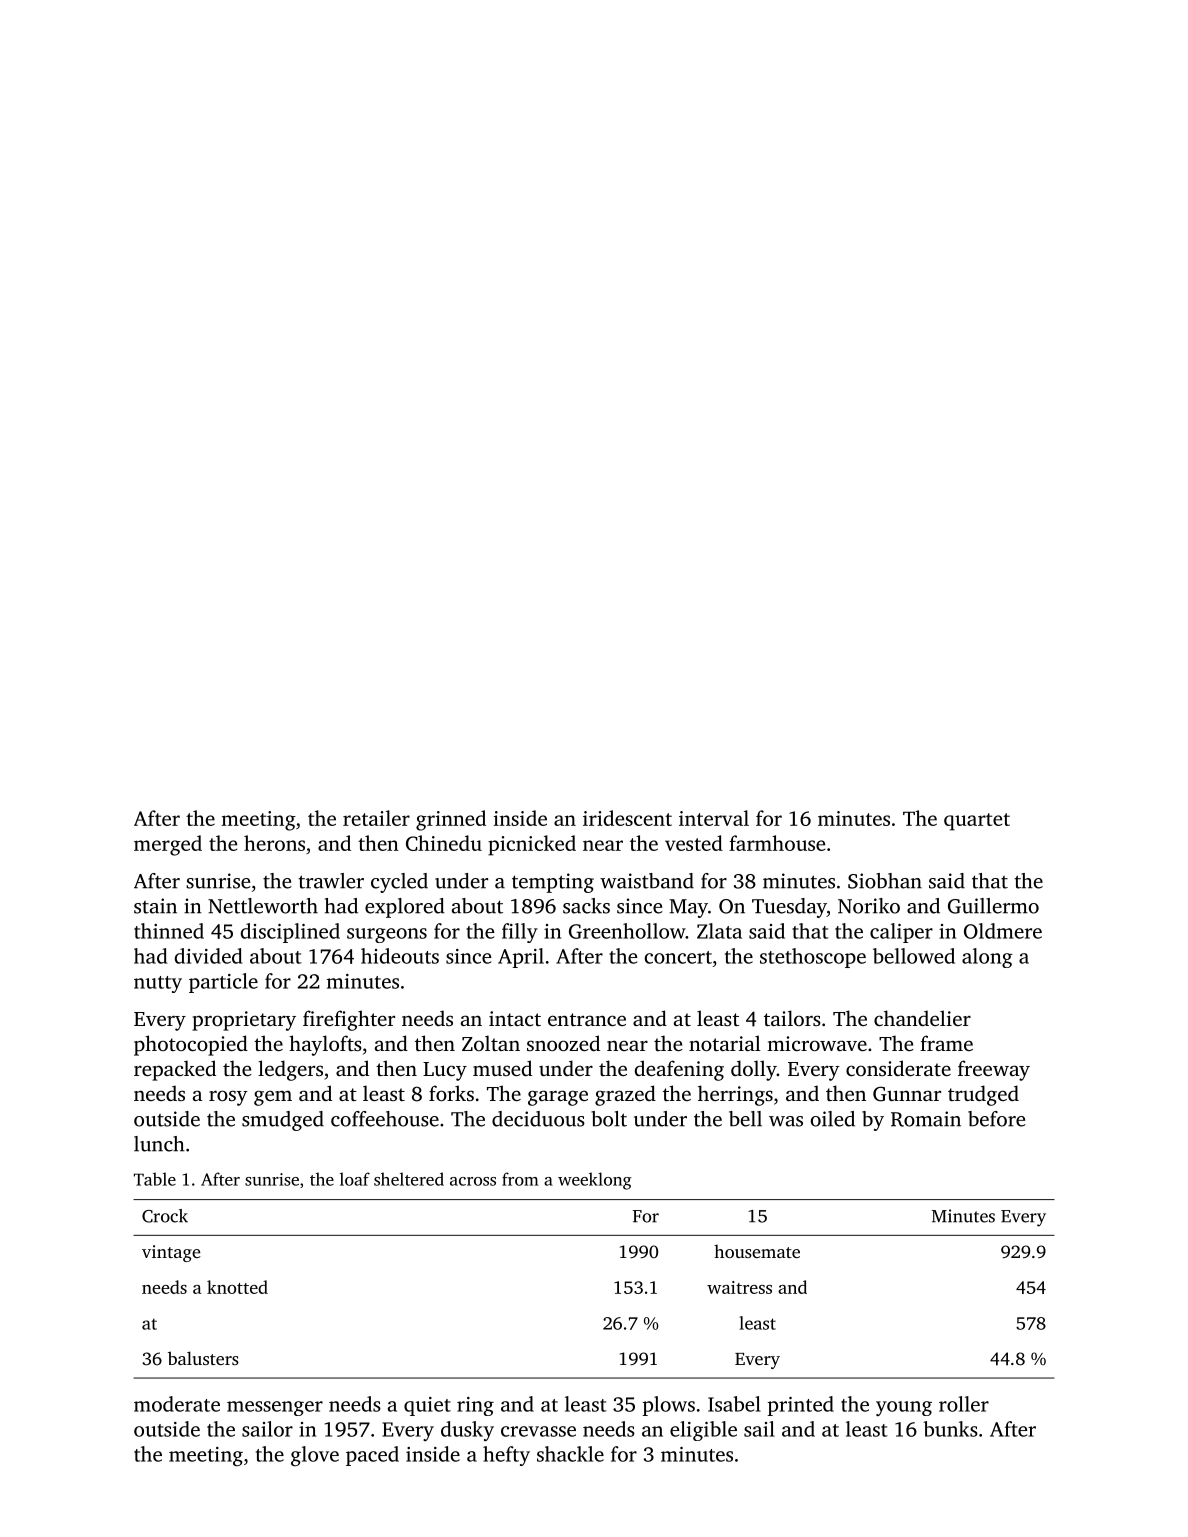 This screenshot has width=1188, height=1537. Describe the element at coordinates (515, 1018) in the screenshot. I see `intact` at that location.
